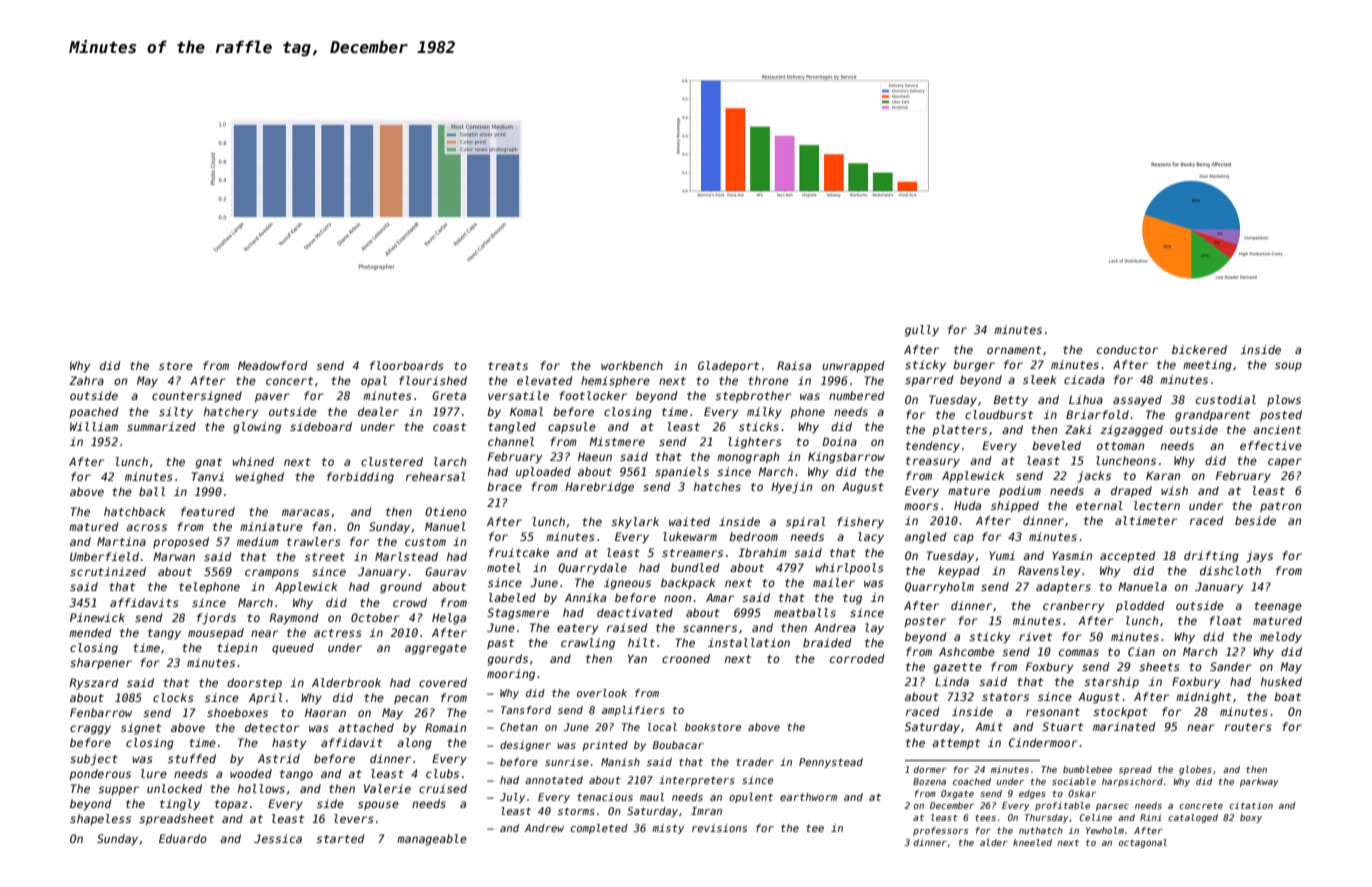  I want to click on conductor, so click(1127, 349).
